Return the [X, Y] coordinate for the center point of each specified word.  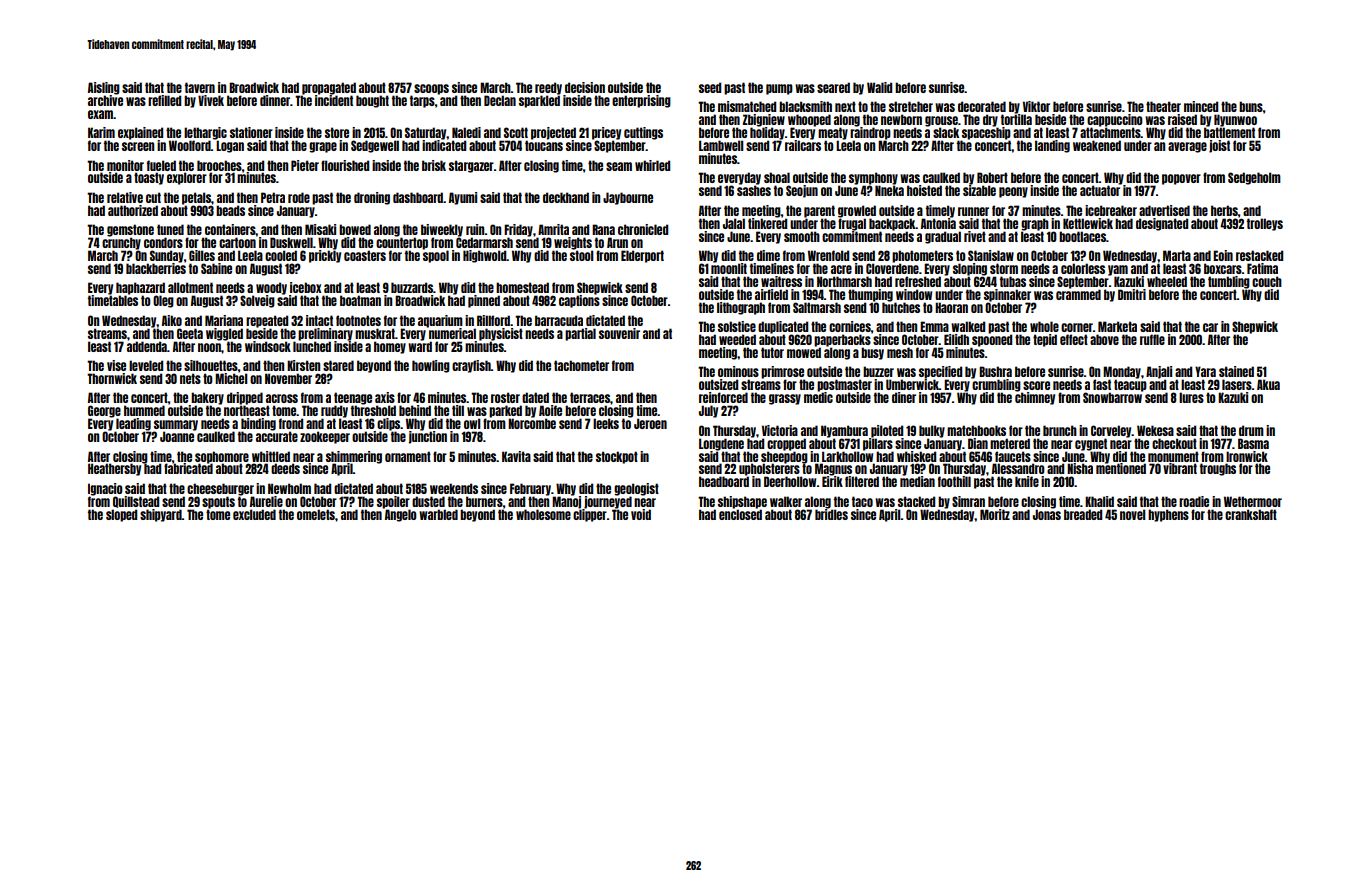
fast [1102, 384]
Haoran [951, 307]
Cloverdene [892, 268]
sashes [754, 191]
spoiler [393, 502]
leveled [146, 365]
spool [436, 256]
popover [1181, 179]
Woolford [190, 145]
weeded [737, 339]
